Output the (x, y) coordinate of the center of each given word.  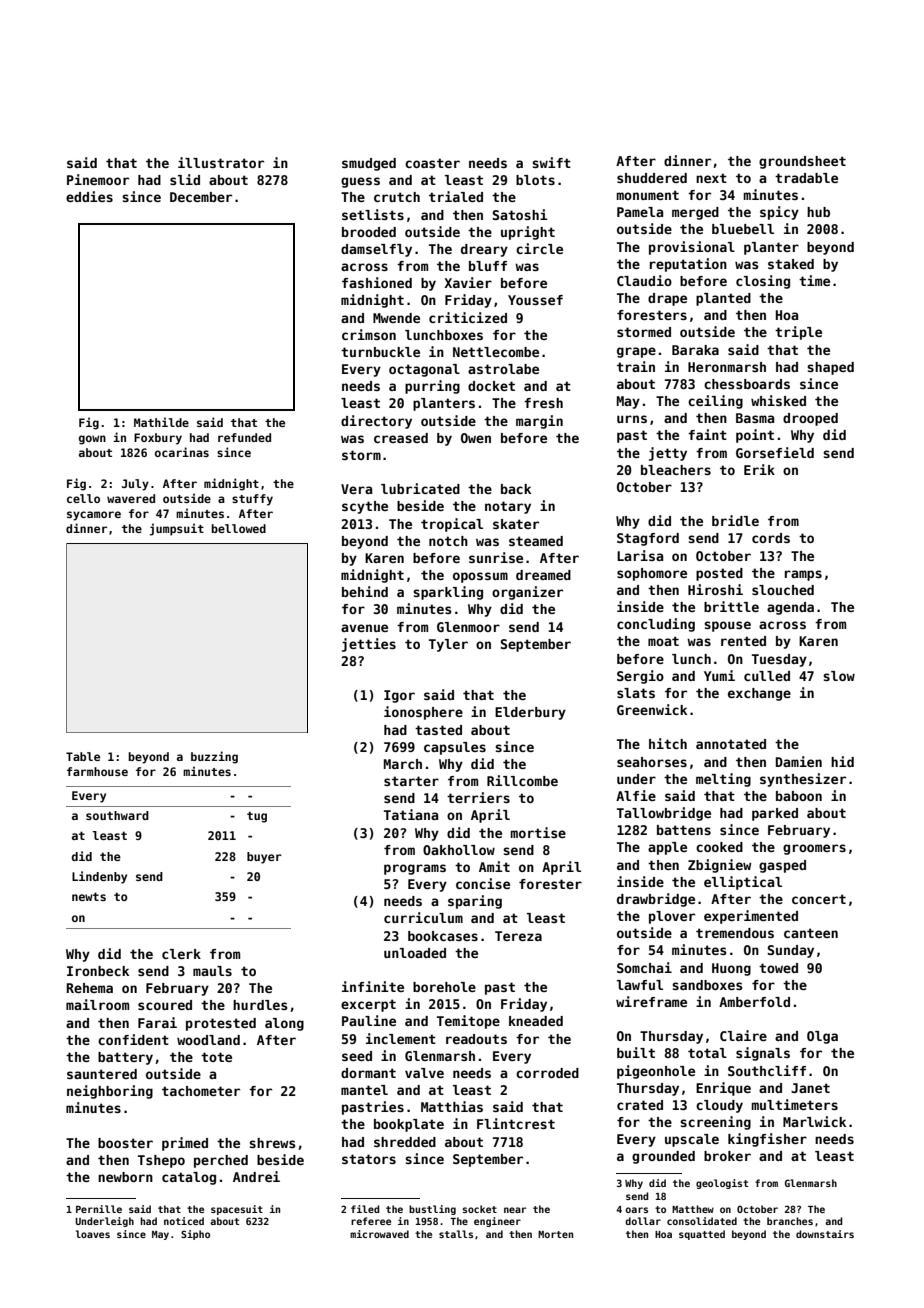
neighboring (110, 1092)
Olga (822, 1037)
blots (535, 180)
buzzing (214, 757)
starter (411, 781)
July (135, 485)
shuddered (652, 178)
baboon (799, 796)
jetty (668, 454)
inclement (401, 1038)
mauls (212, 971)
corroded (547, 1073)
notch (448, 541)
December (201, 197)
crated (640, 1105)
